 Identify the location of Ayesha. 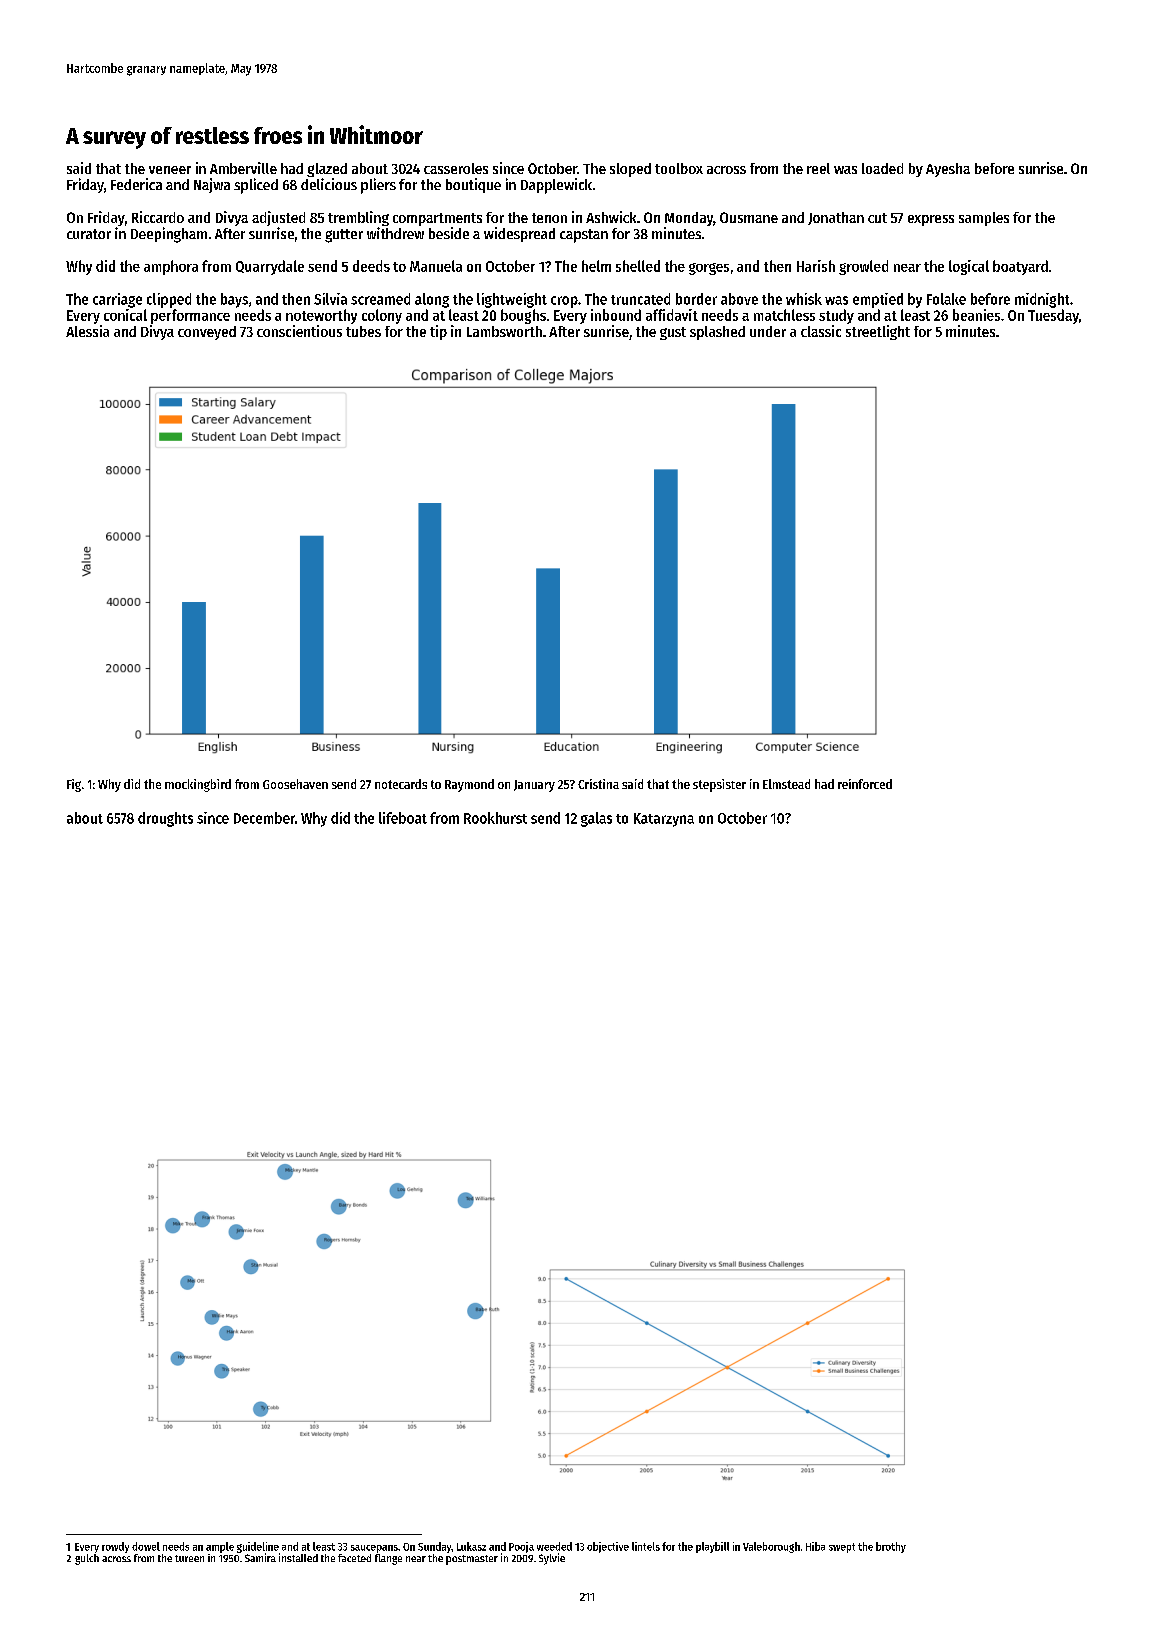
(948, 170).
